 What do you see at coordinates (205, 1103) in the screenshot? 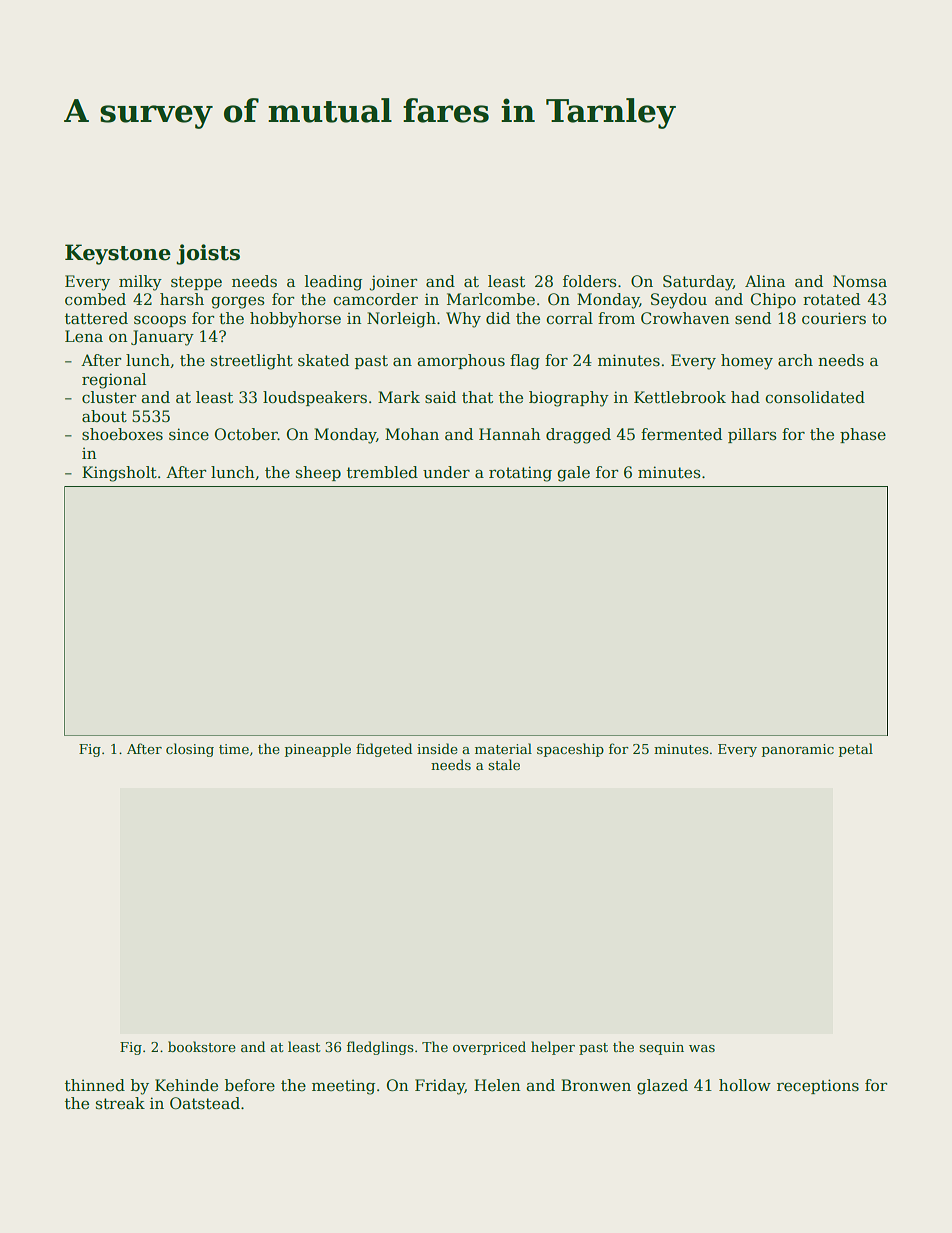
I see `Oatstead` at bounding box center [205, 1103].
